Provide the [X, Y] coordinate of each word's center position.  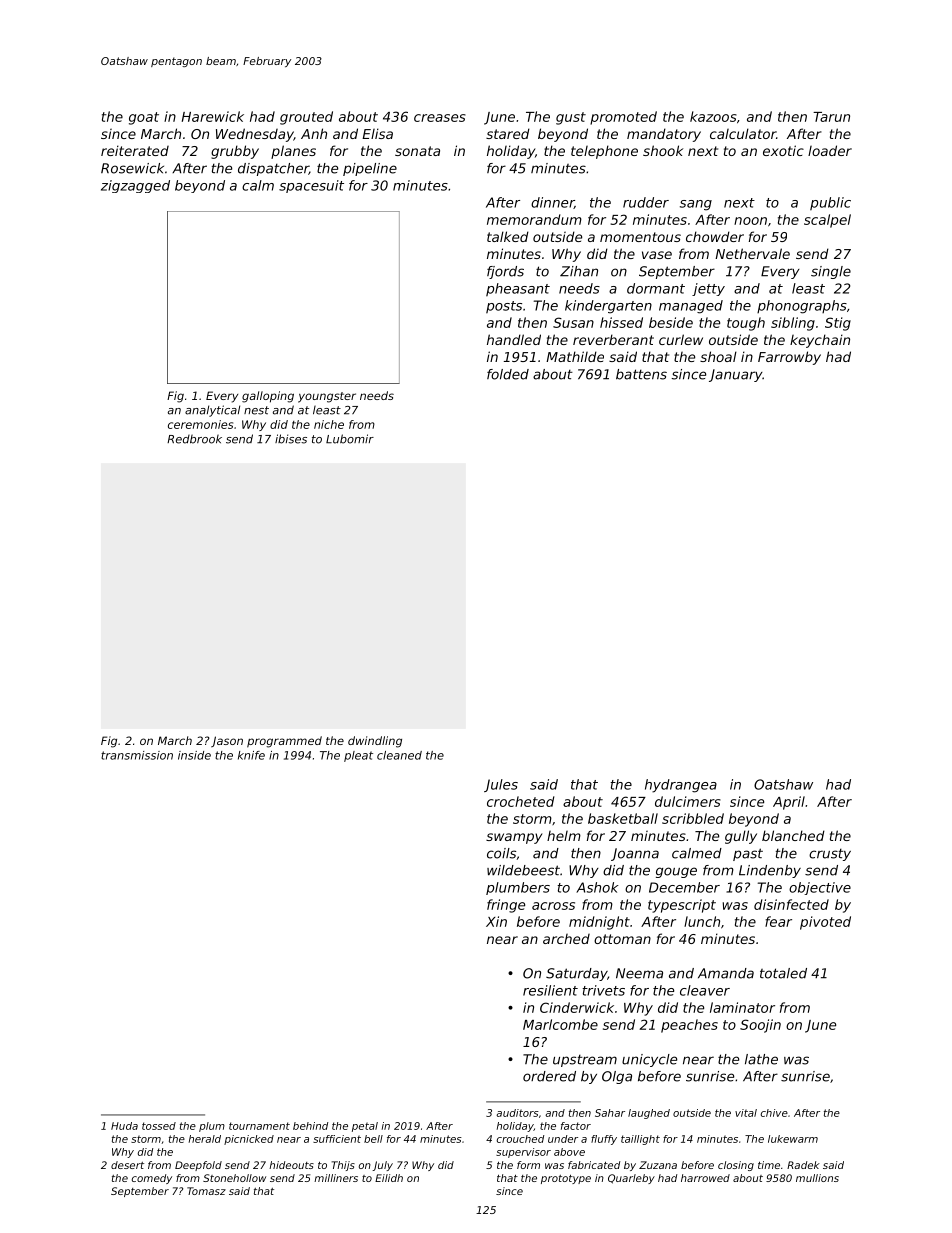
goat [144, 118]
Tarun [831, 117]
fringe [506, 906]
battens [641, 374]
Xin [496, 921]
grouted [306, 118]
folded [508, 374]
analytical [212, 411]
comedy [152, 1179]
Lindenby [770, 871]
